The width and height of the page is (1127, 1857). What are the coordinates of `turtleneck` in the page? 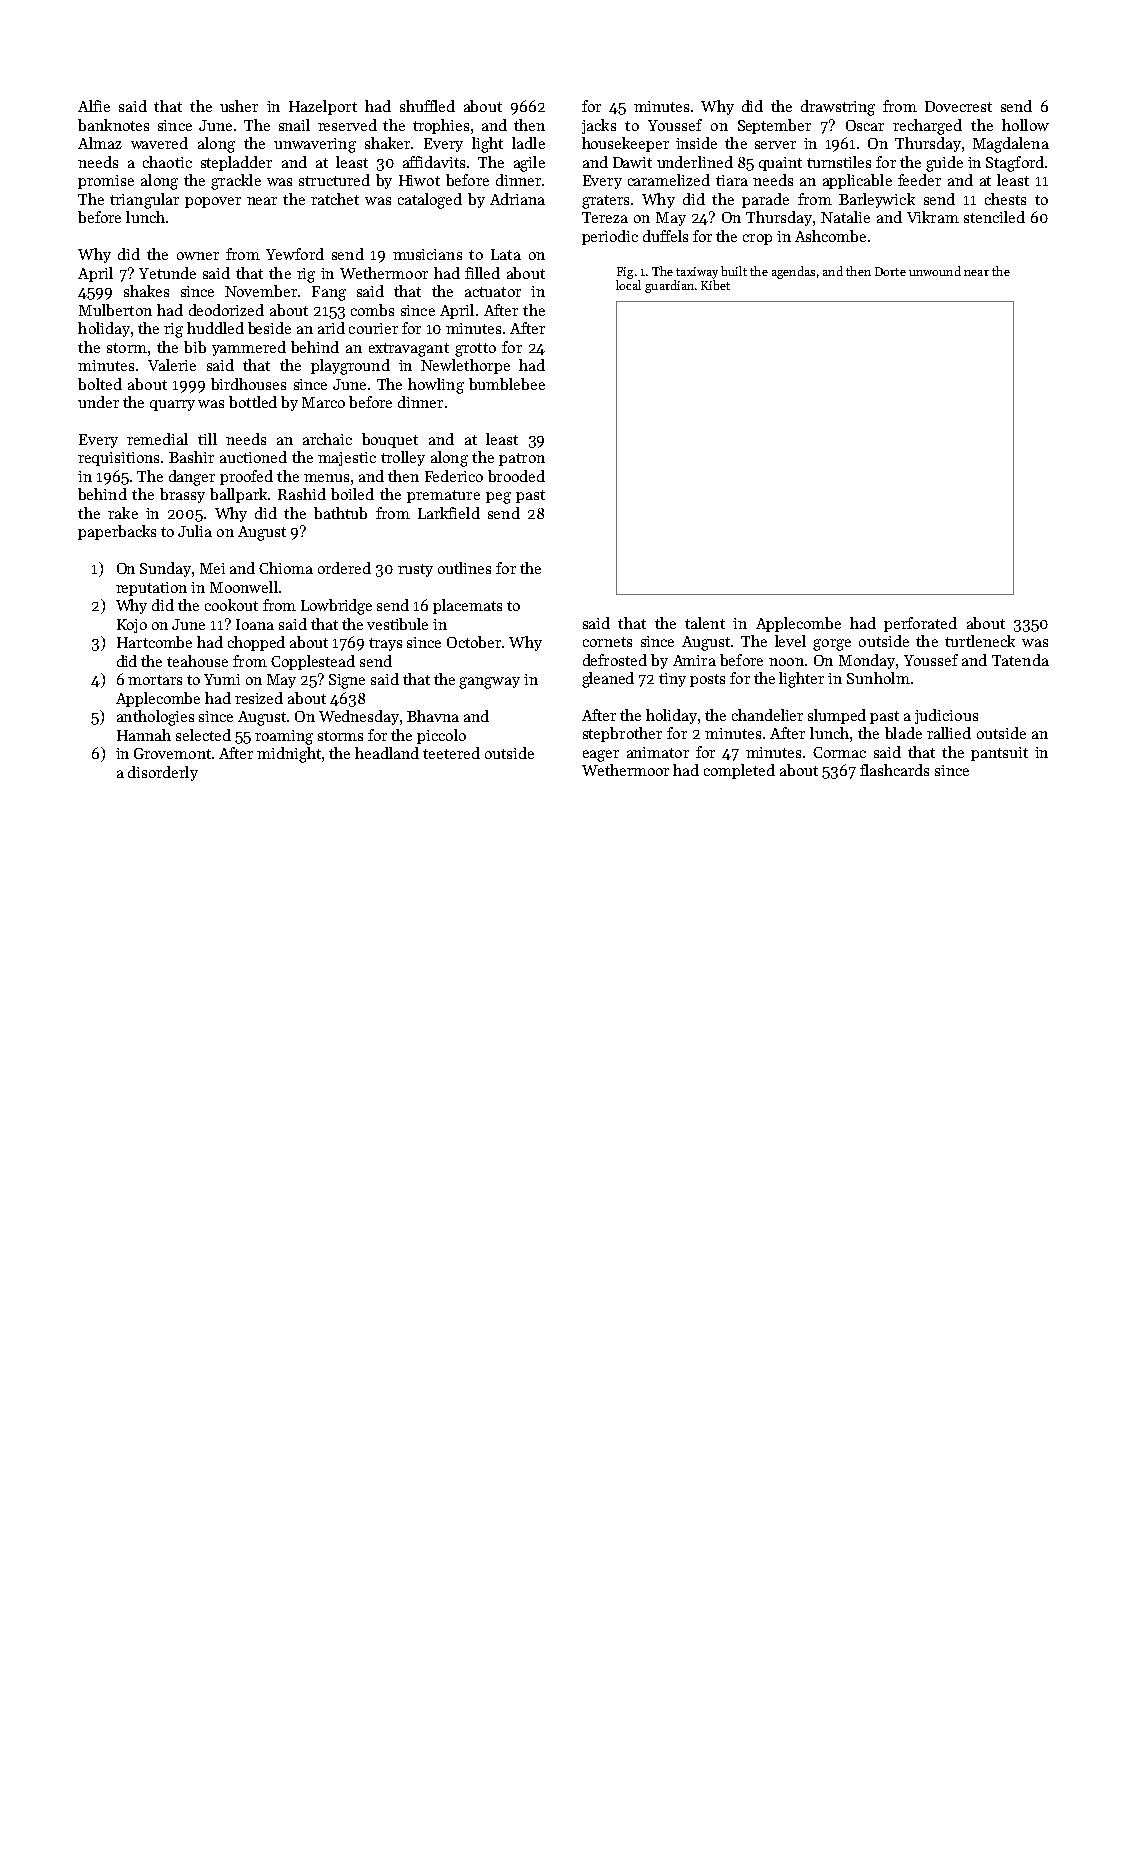 It's located at (980, 641).
